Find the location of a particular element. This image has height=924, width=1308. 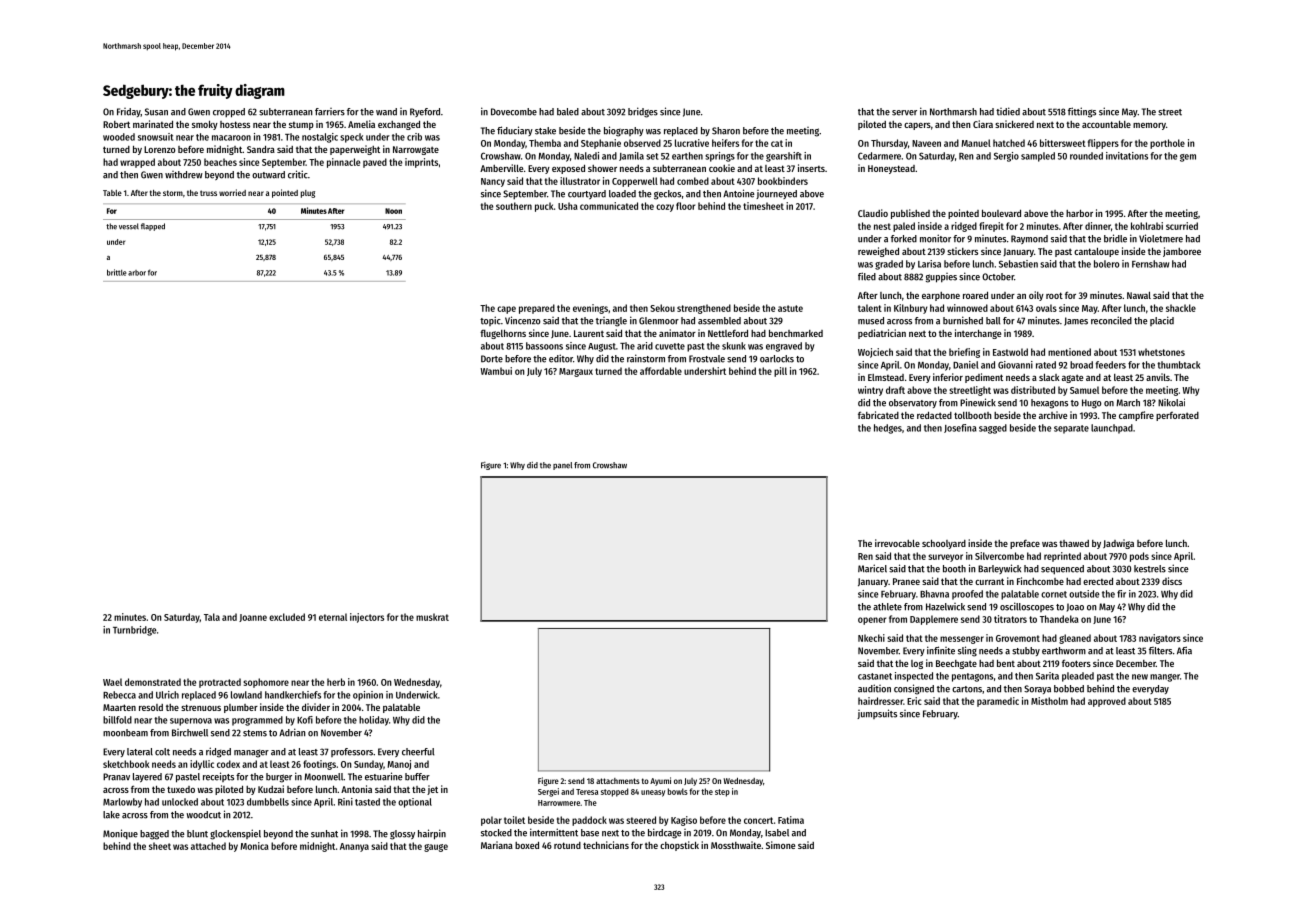

baled is located at coordinates (568, 112).
